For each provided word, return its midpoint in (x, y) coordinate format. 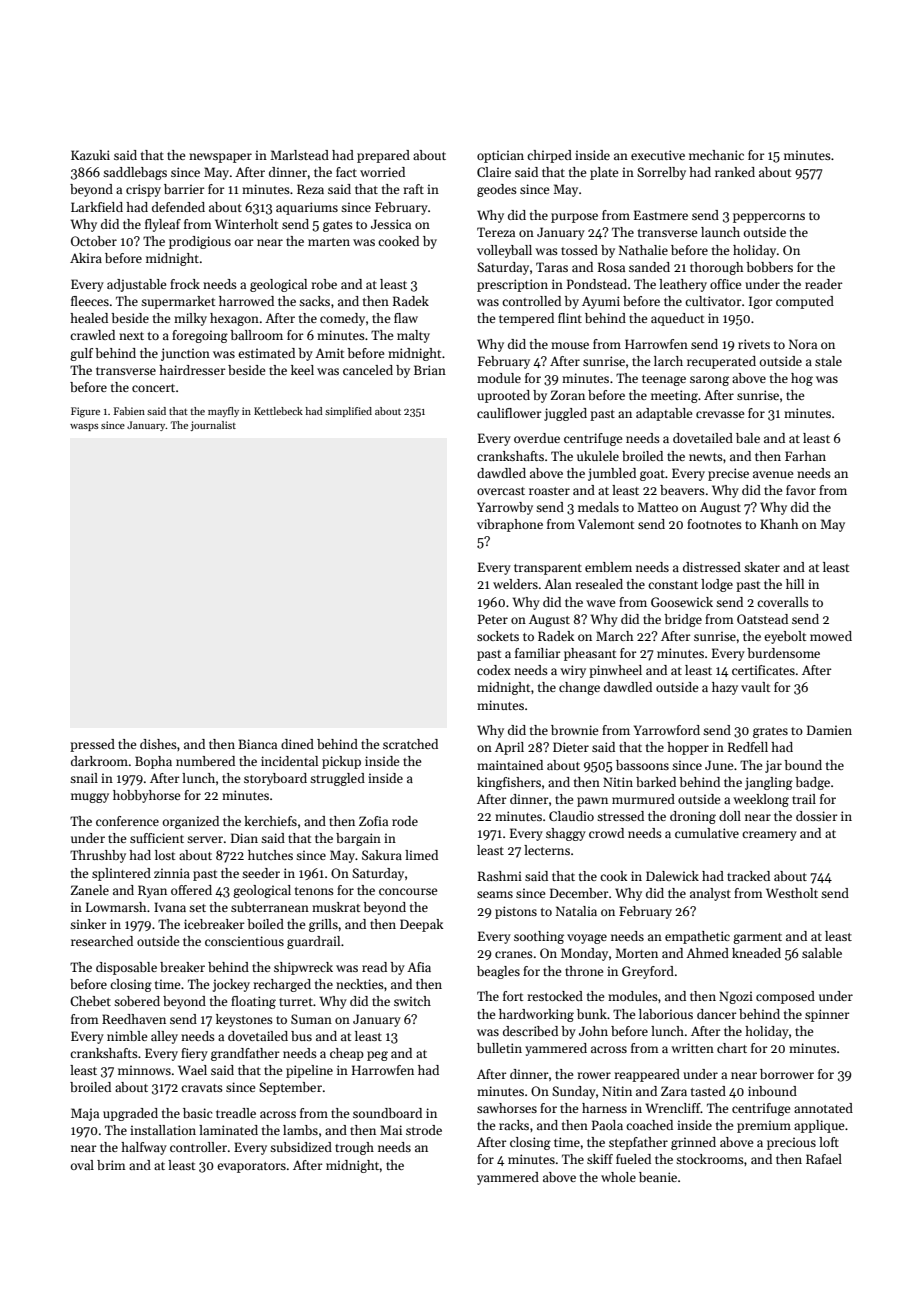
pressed (92, 745)
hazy (725, 688)
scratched (410, 744)
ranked (735, 172)
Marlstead (299, 155)
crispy (143, 190)
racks (514, 1125)
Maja (85, 1114)
